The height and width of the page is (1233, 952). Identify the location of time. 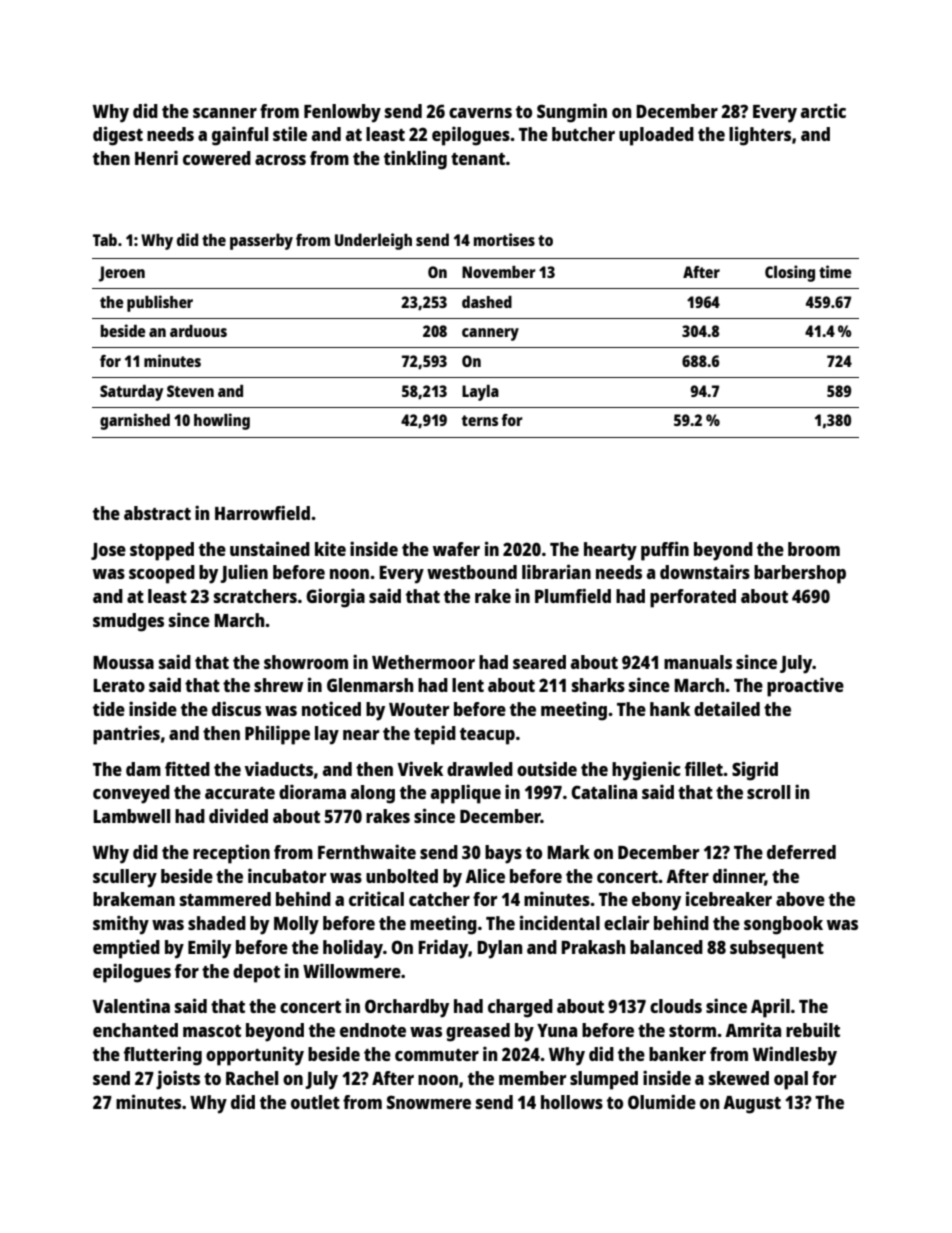
(835, 271).
